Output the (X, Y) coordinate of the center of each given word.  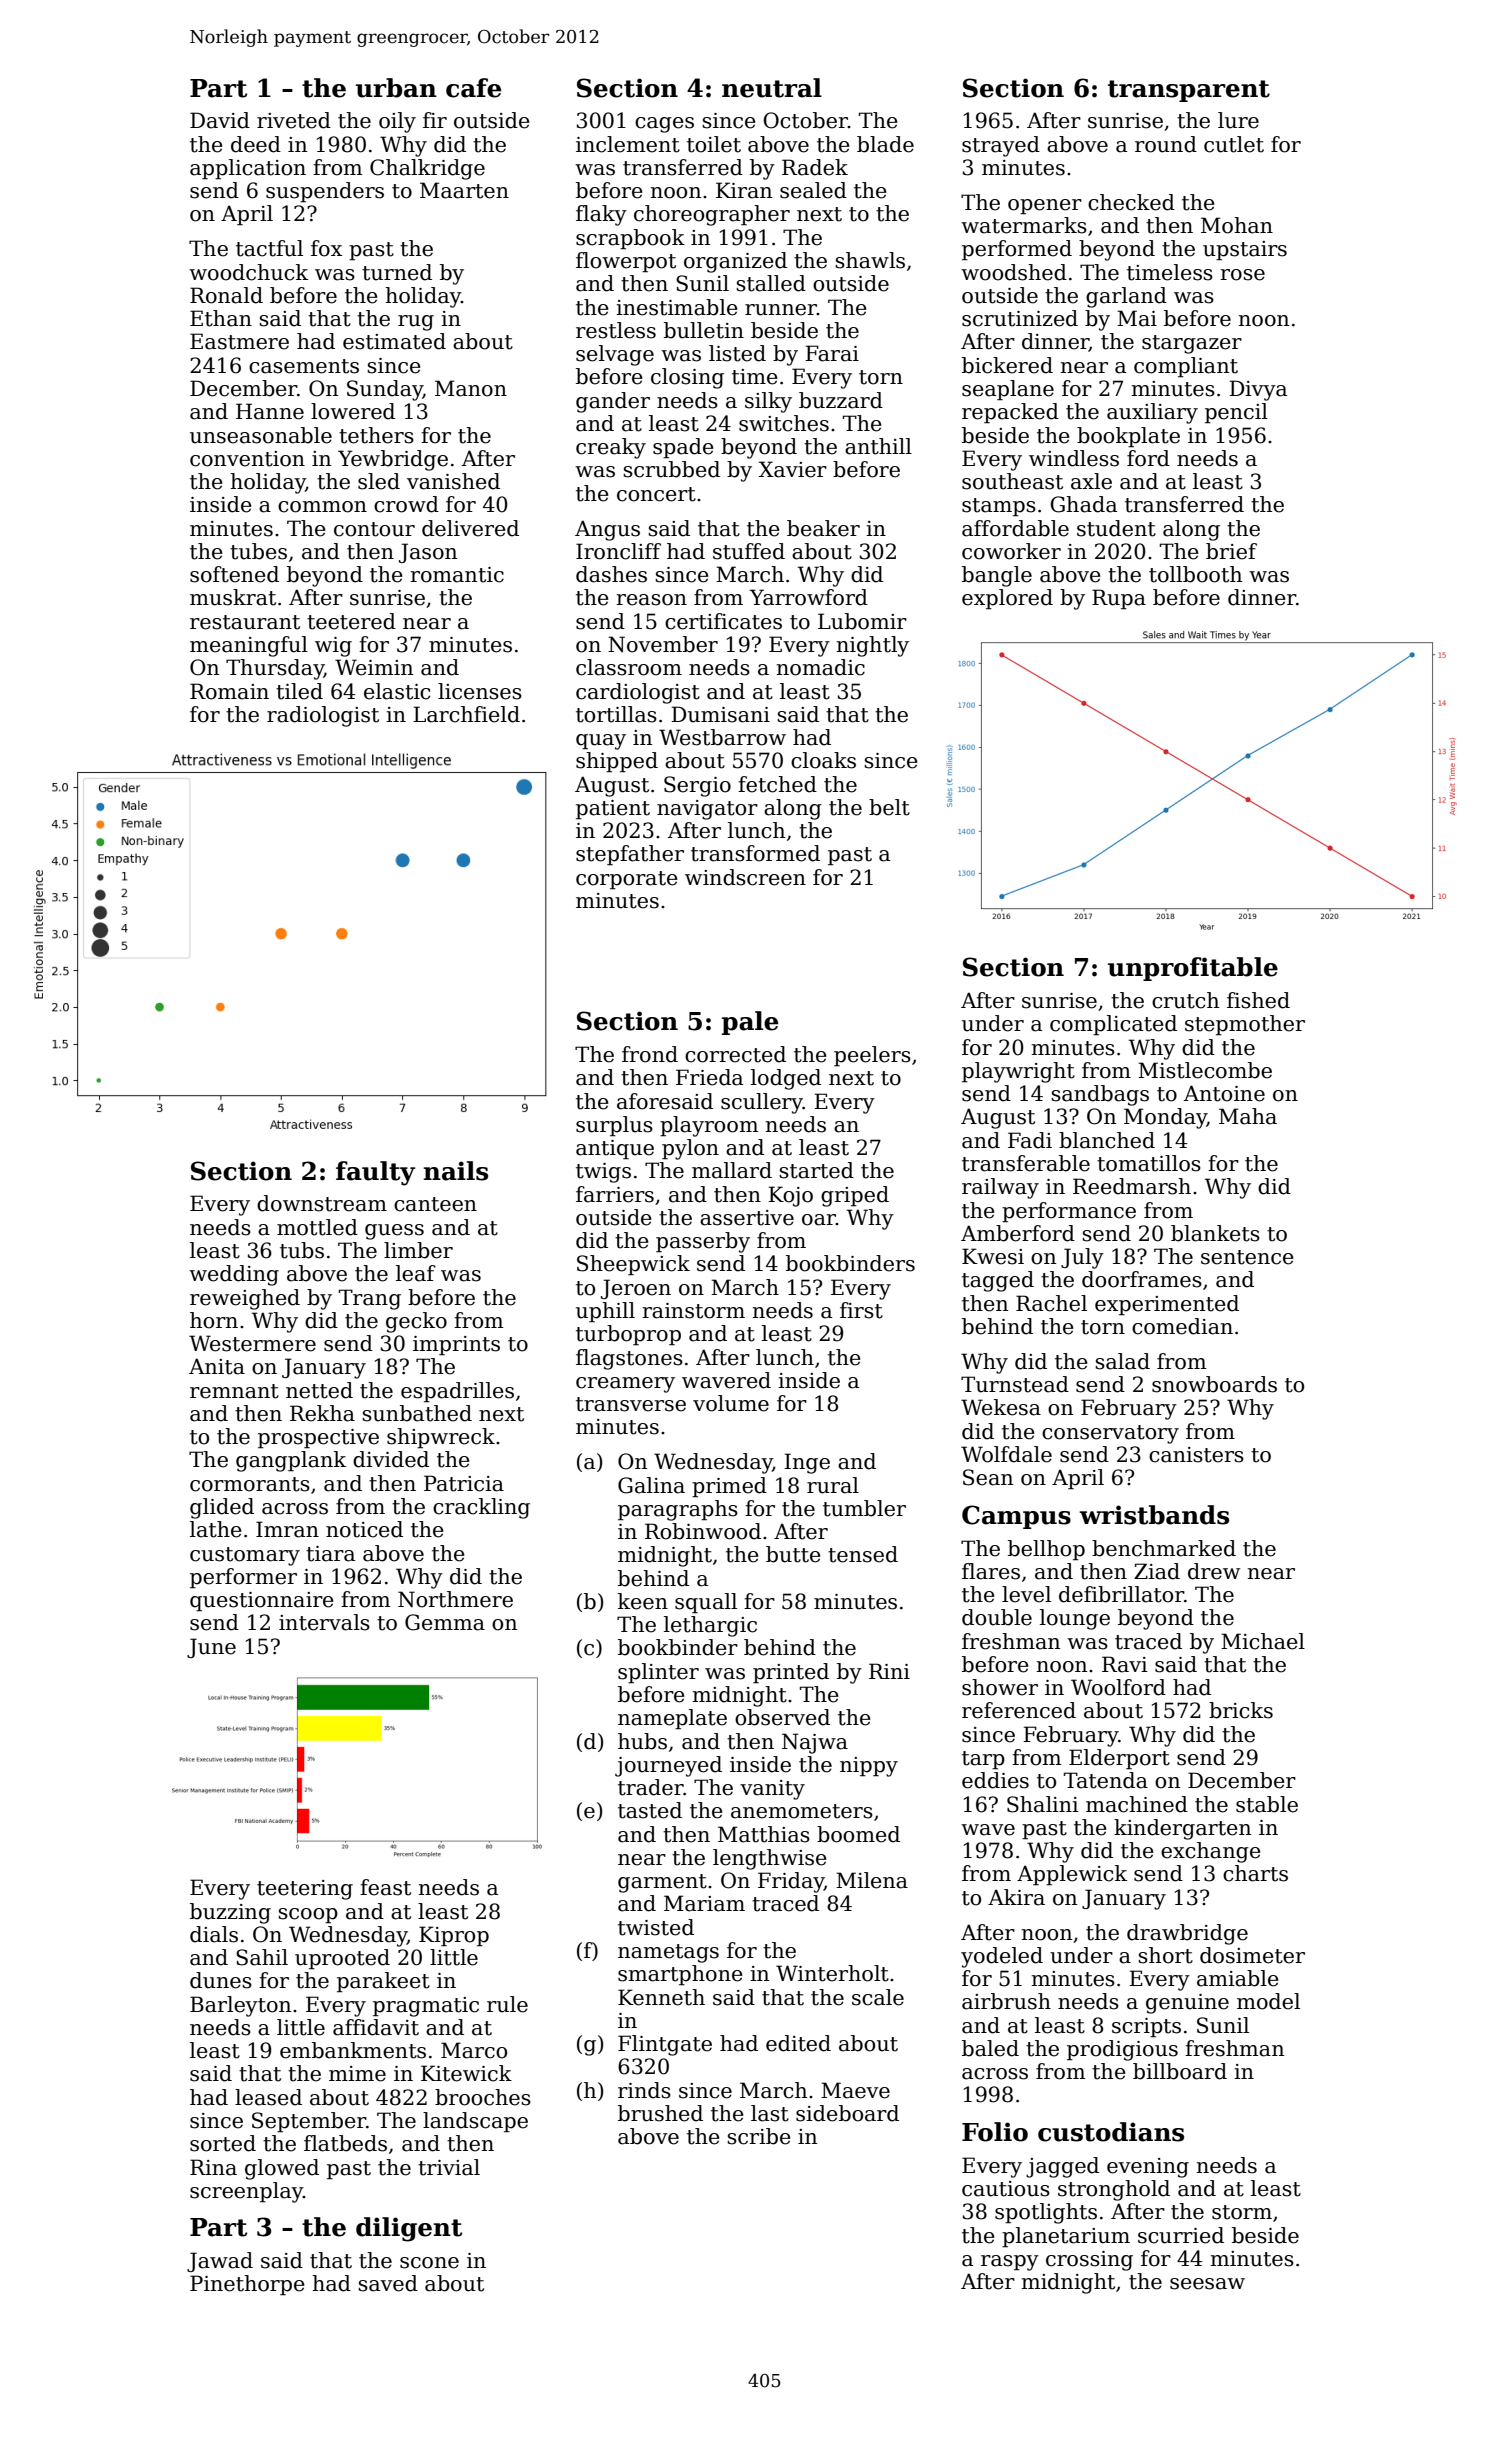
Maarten (464, 190)
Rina (213, 2167)
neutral (772, 88)
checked (1131, 202)
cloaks (823, 760)
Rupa (1119, 599)
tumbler (864, 1508)
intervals (324, 1622)
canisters (1196, 1455)
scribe (759, 2136)
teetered (351, 621)
